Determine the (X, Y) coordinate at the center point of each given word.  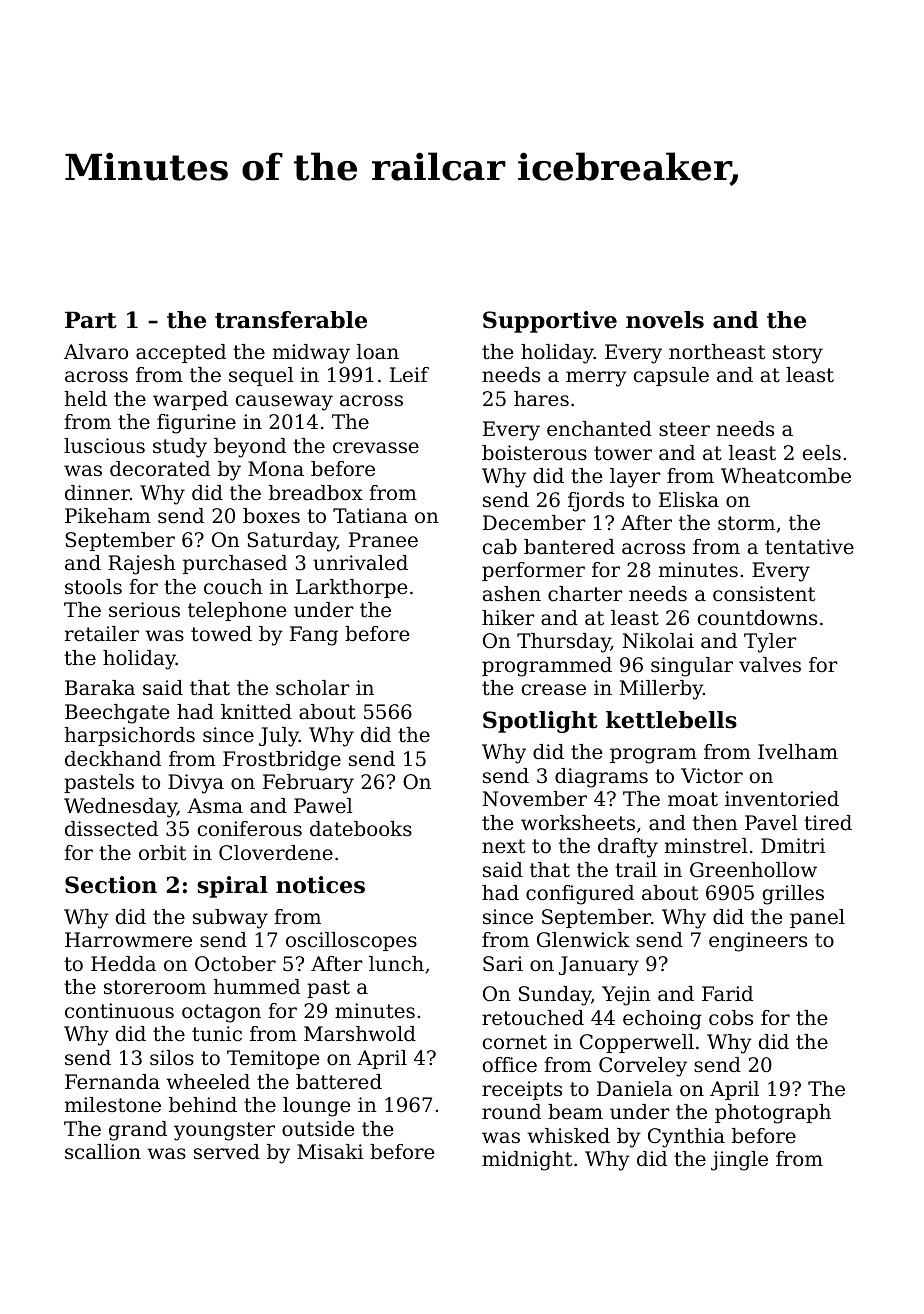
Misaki (330, 1152)
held (85, 399)
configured (580, 895)
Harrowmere (128, 940)
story (798, 354)
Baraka (100, 688)
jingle (739, 1161)
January (599, 966)
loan (378, 352)
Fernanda (112, 1082)
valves (770, 665)
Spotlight (540, 722)
